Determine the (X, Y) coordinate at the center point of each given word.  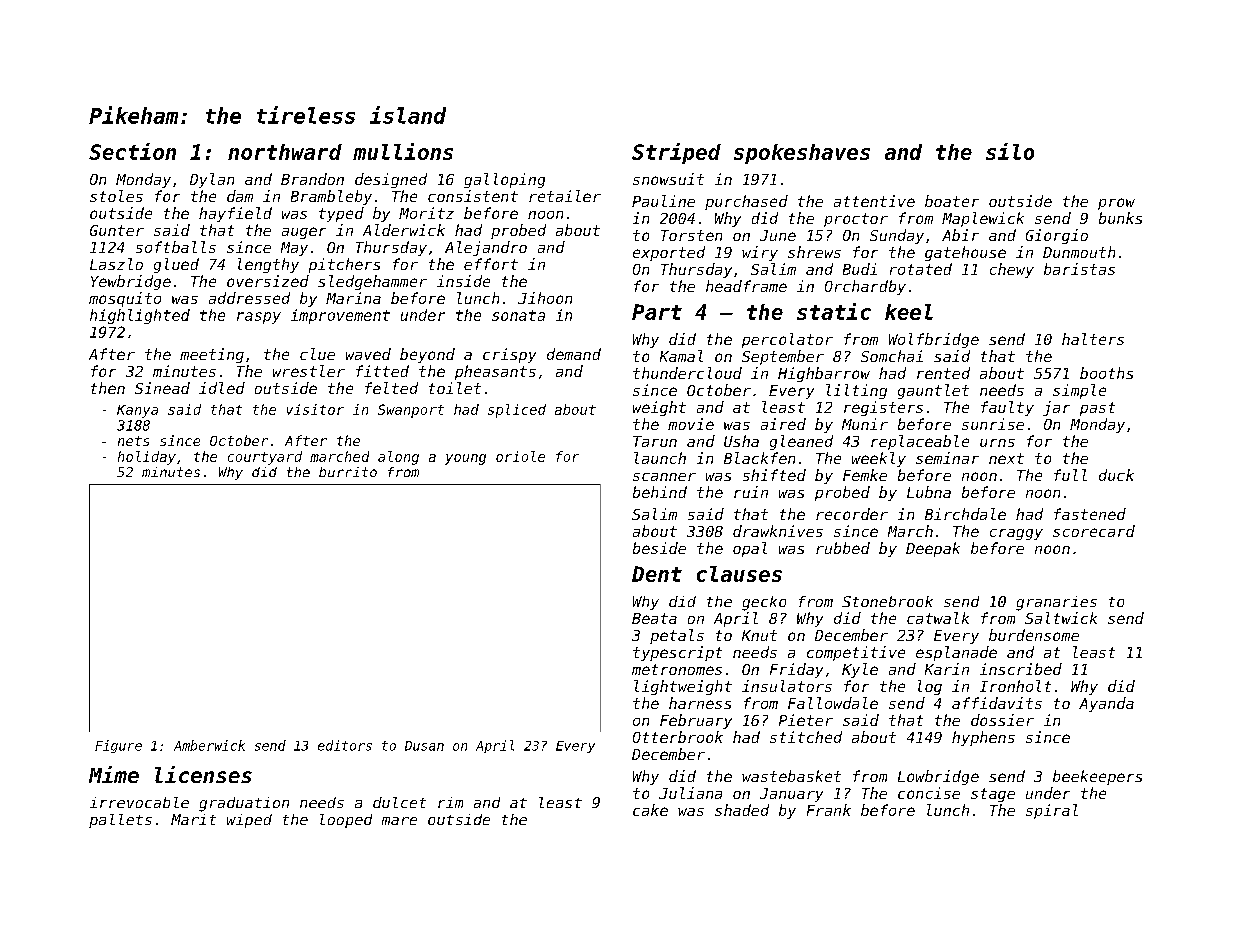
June (778, 235)
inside (463, 281)
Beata (654, 618)
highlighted (140, 316)
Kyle (860, 670)
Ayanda (1106, 704)
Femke (865, 475)
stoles (116, 196)
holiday (147, 458)
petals (677, 636)
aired (783, 424)
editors (345, 745)
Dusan (424, 746)
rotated (921, 269)
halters (1093, 339)
